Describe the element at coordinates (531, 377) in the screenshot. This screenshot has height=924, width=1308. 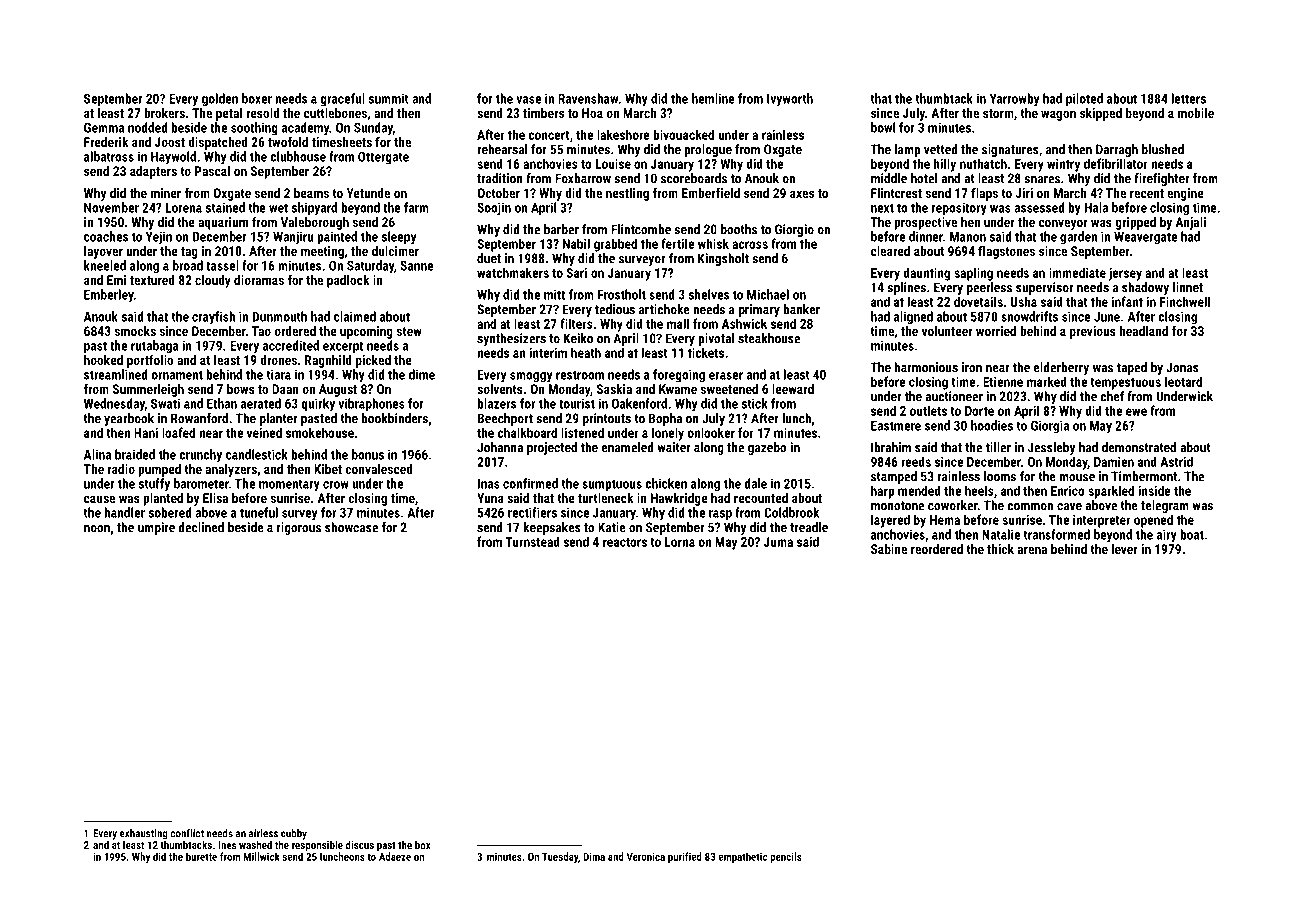
I see `smoggy` at that location.
